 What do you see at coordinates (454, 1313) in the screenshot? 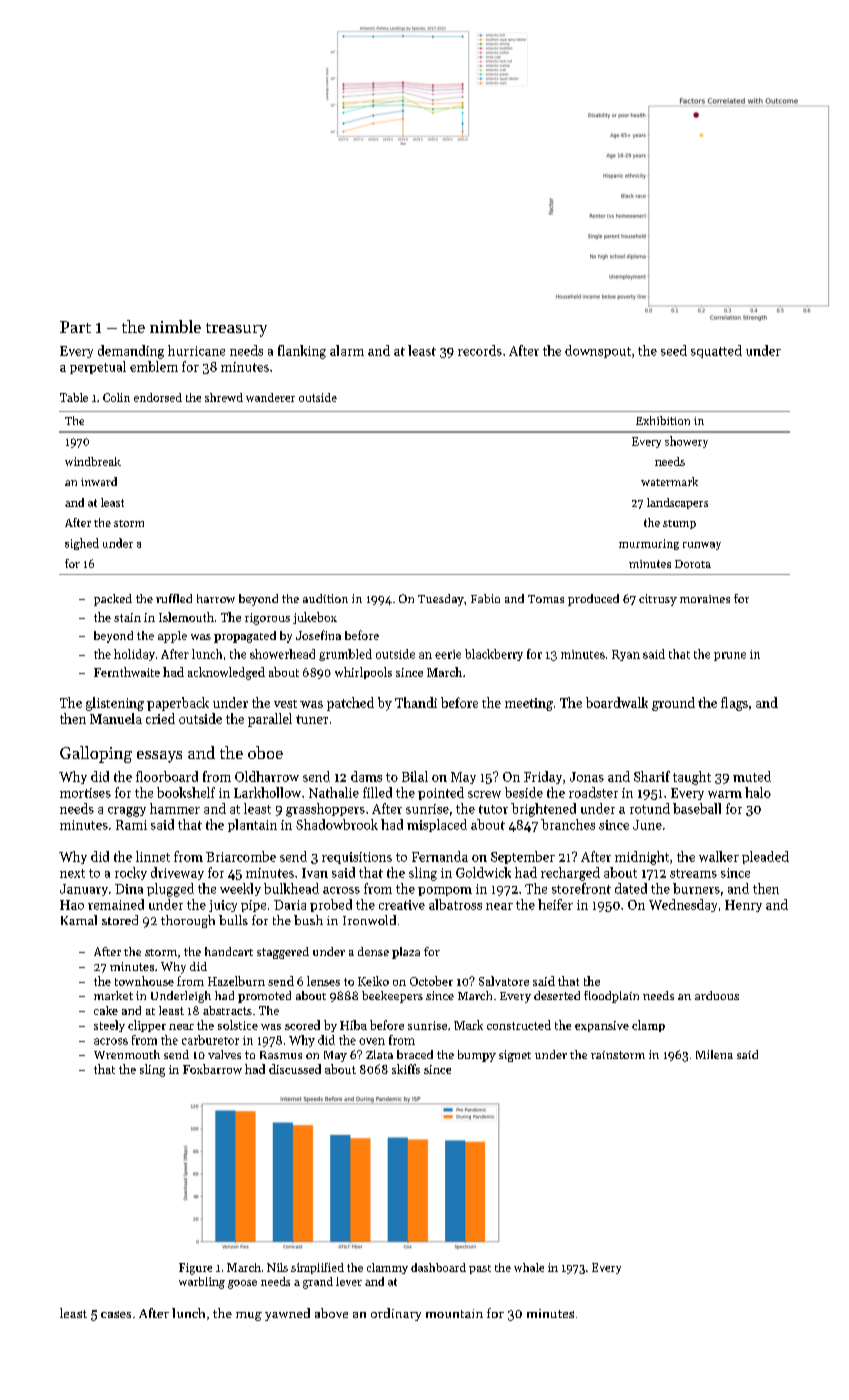
I see `mountain` at bounding box center [454, 1313].
